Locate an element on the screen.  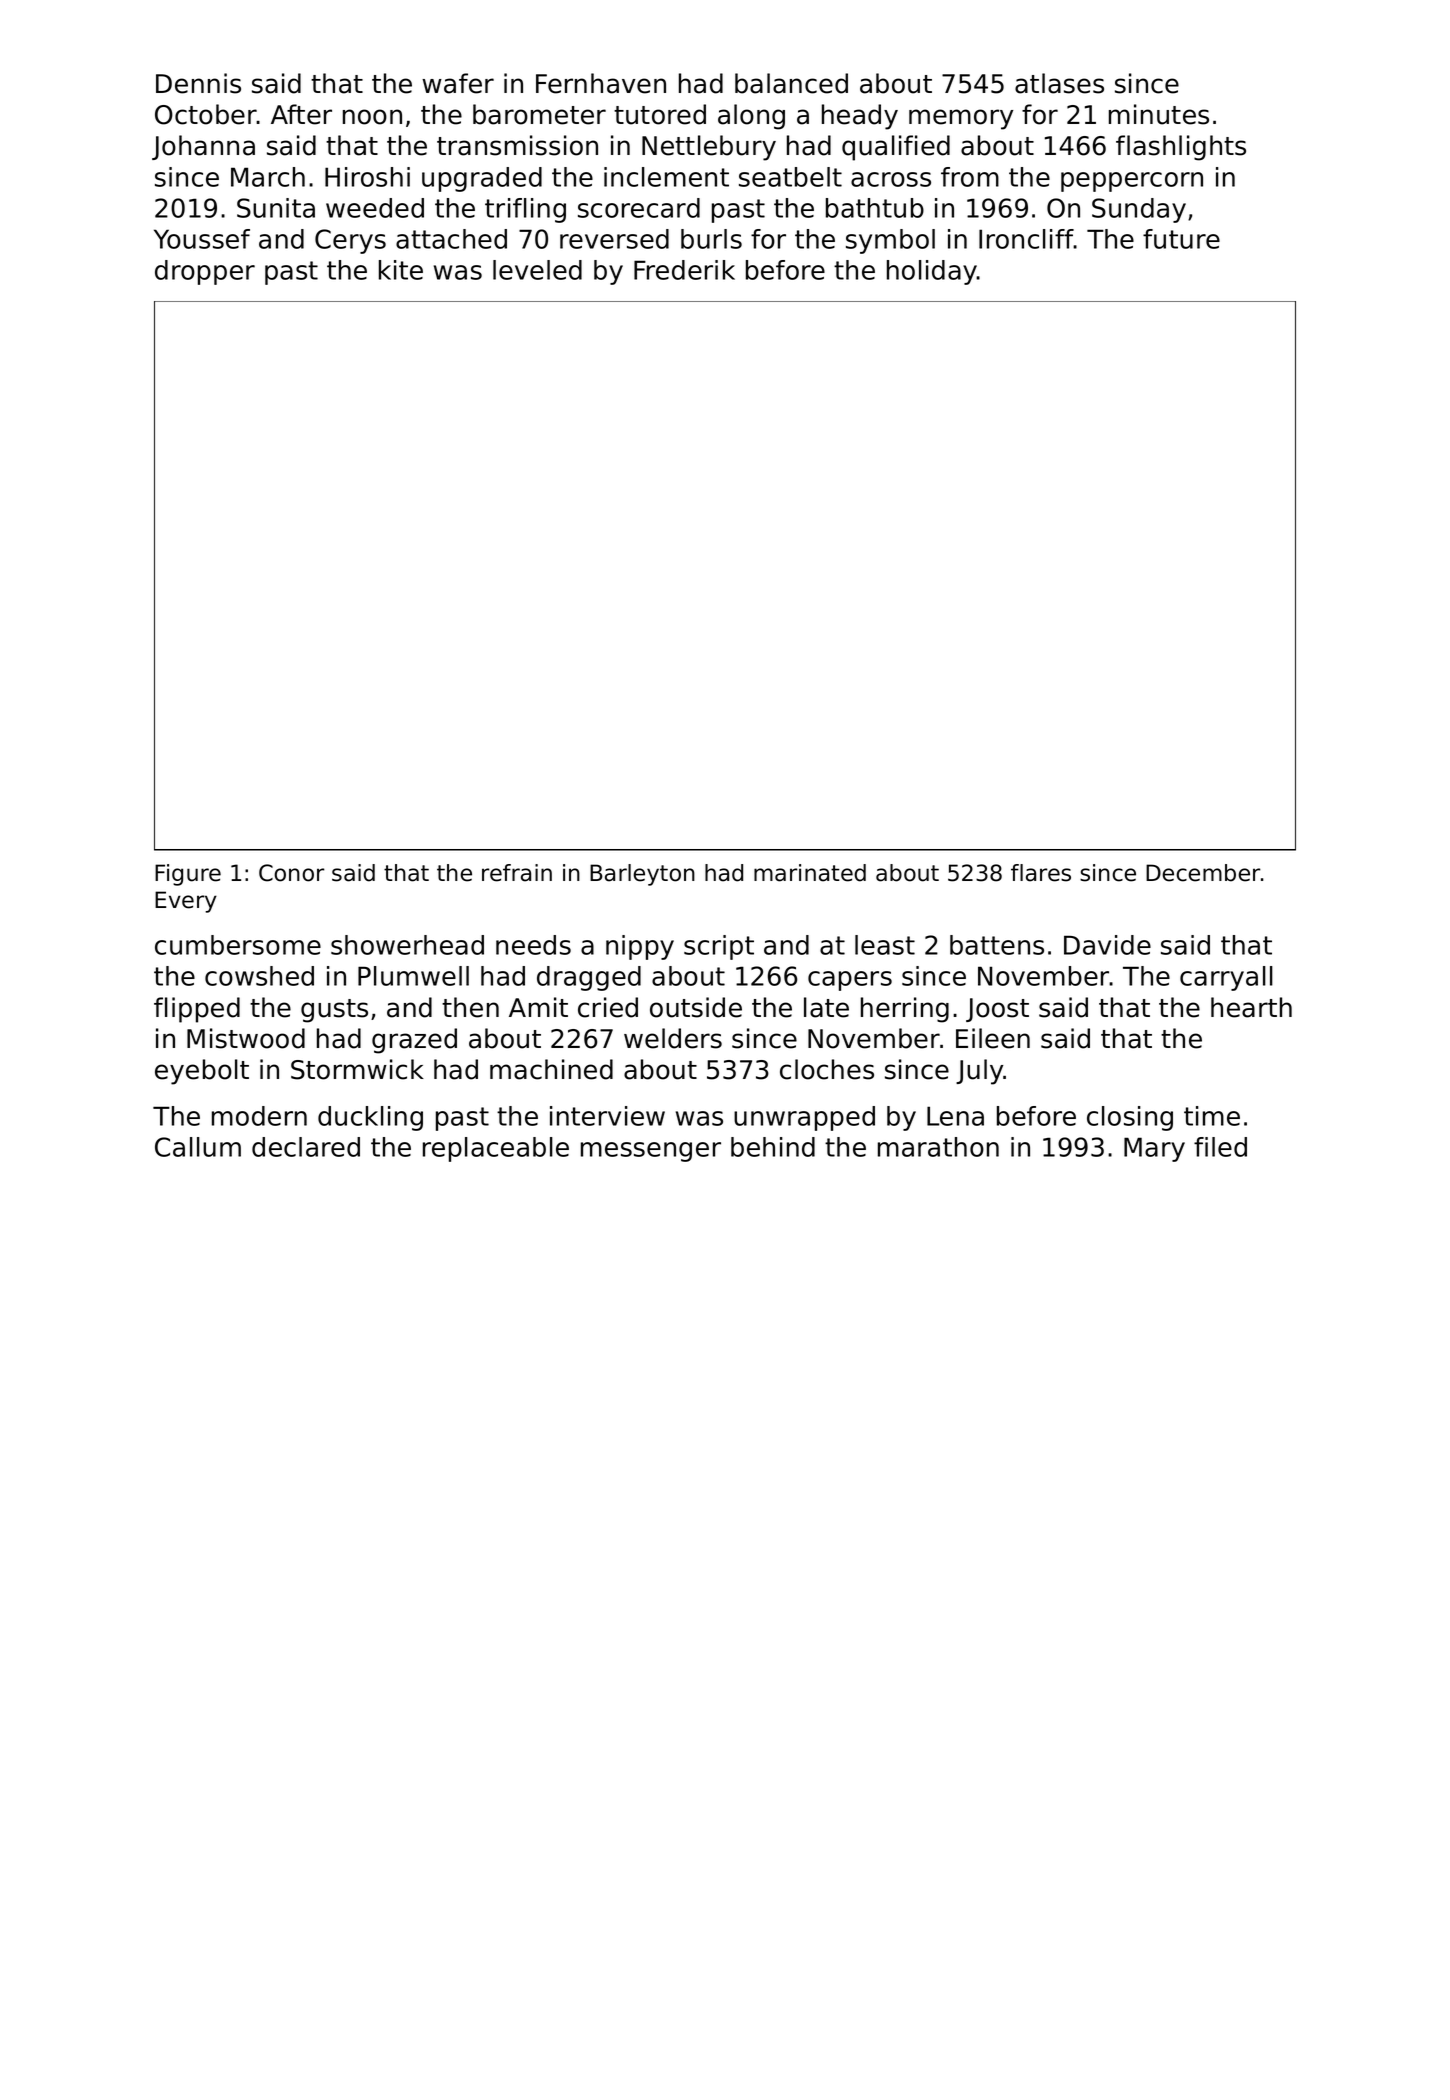
Figure is located at coordinates (188, 875).
